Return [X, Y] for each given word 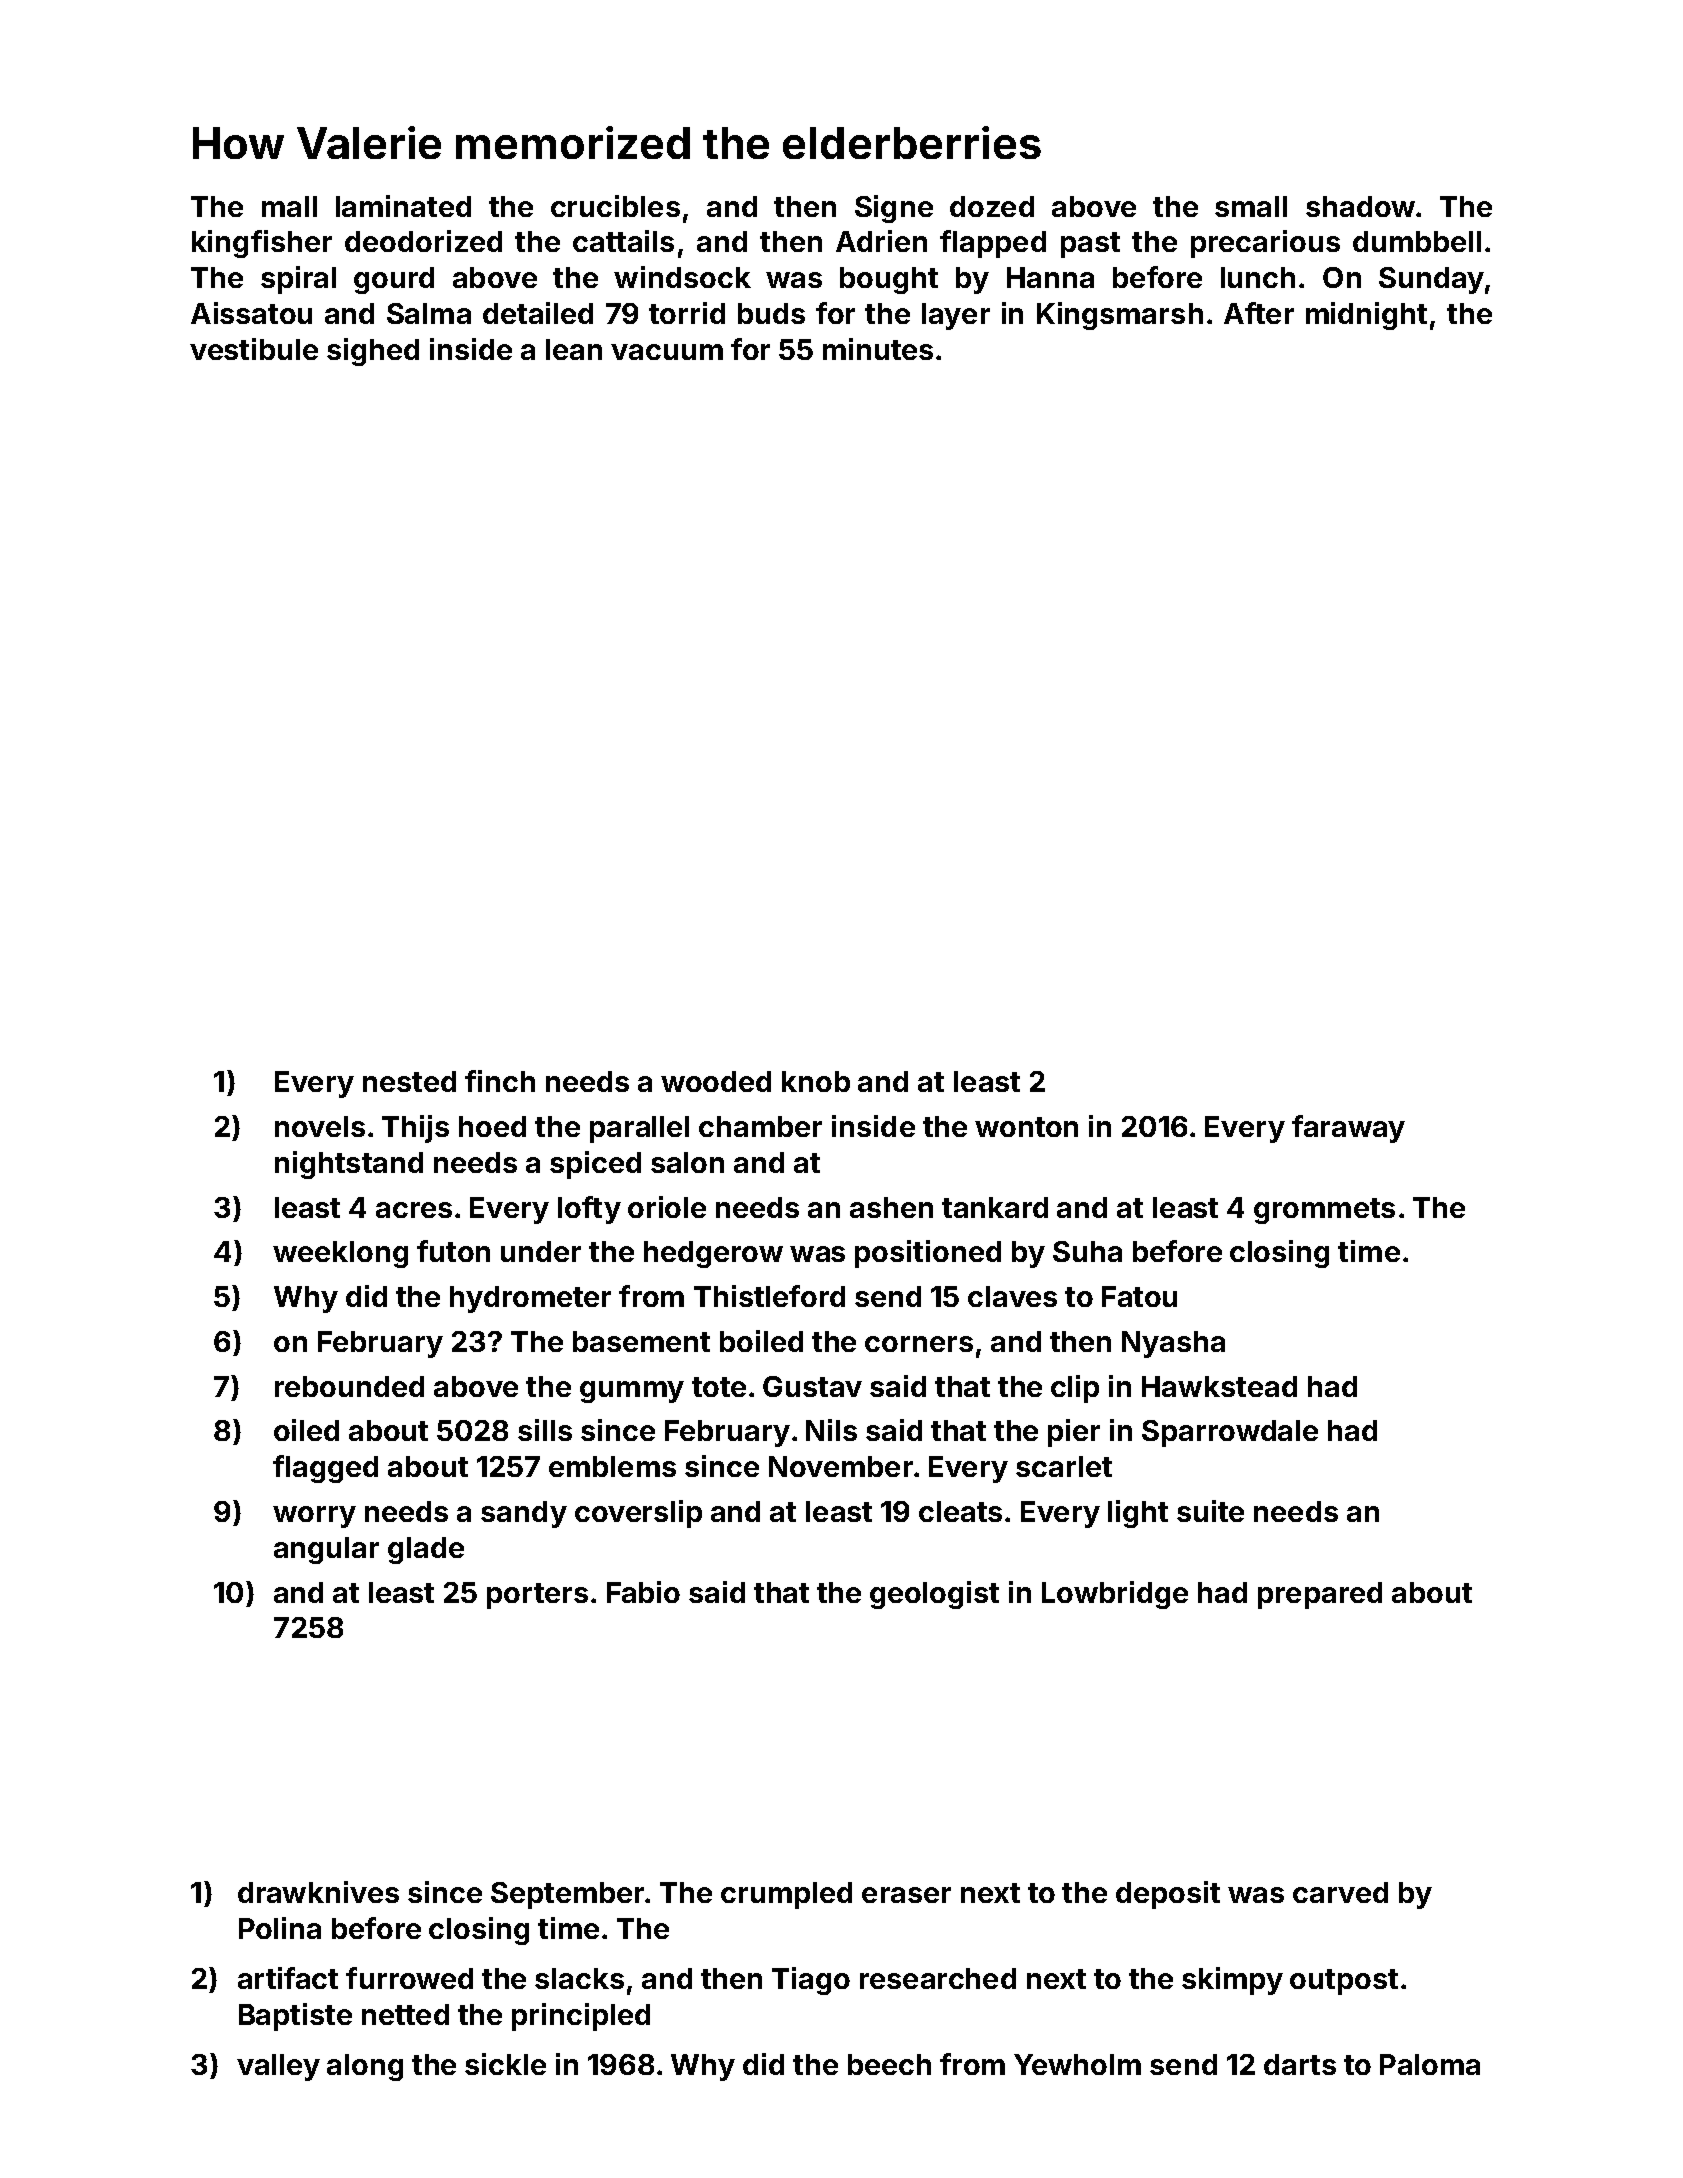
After [1259, 313]
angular [326, 1550]
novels [320, 1126]
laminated [403, 206]
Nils [831, 1430]
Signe [894, 209]
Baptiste [295, 2017]
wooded [716, 1081]
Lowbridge [1115, 1595]
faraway [1348, 1129]
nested [409, 1081]
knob [816, 1081]
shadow [1360, 206]
